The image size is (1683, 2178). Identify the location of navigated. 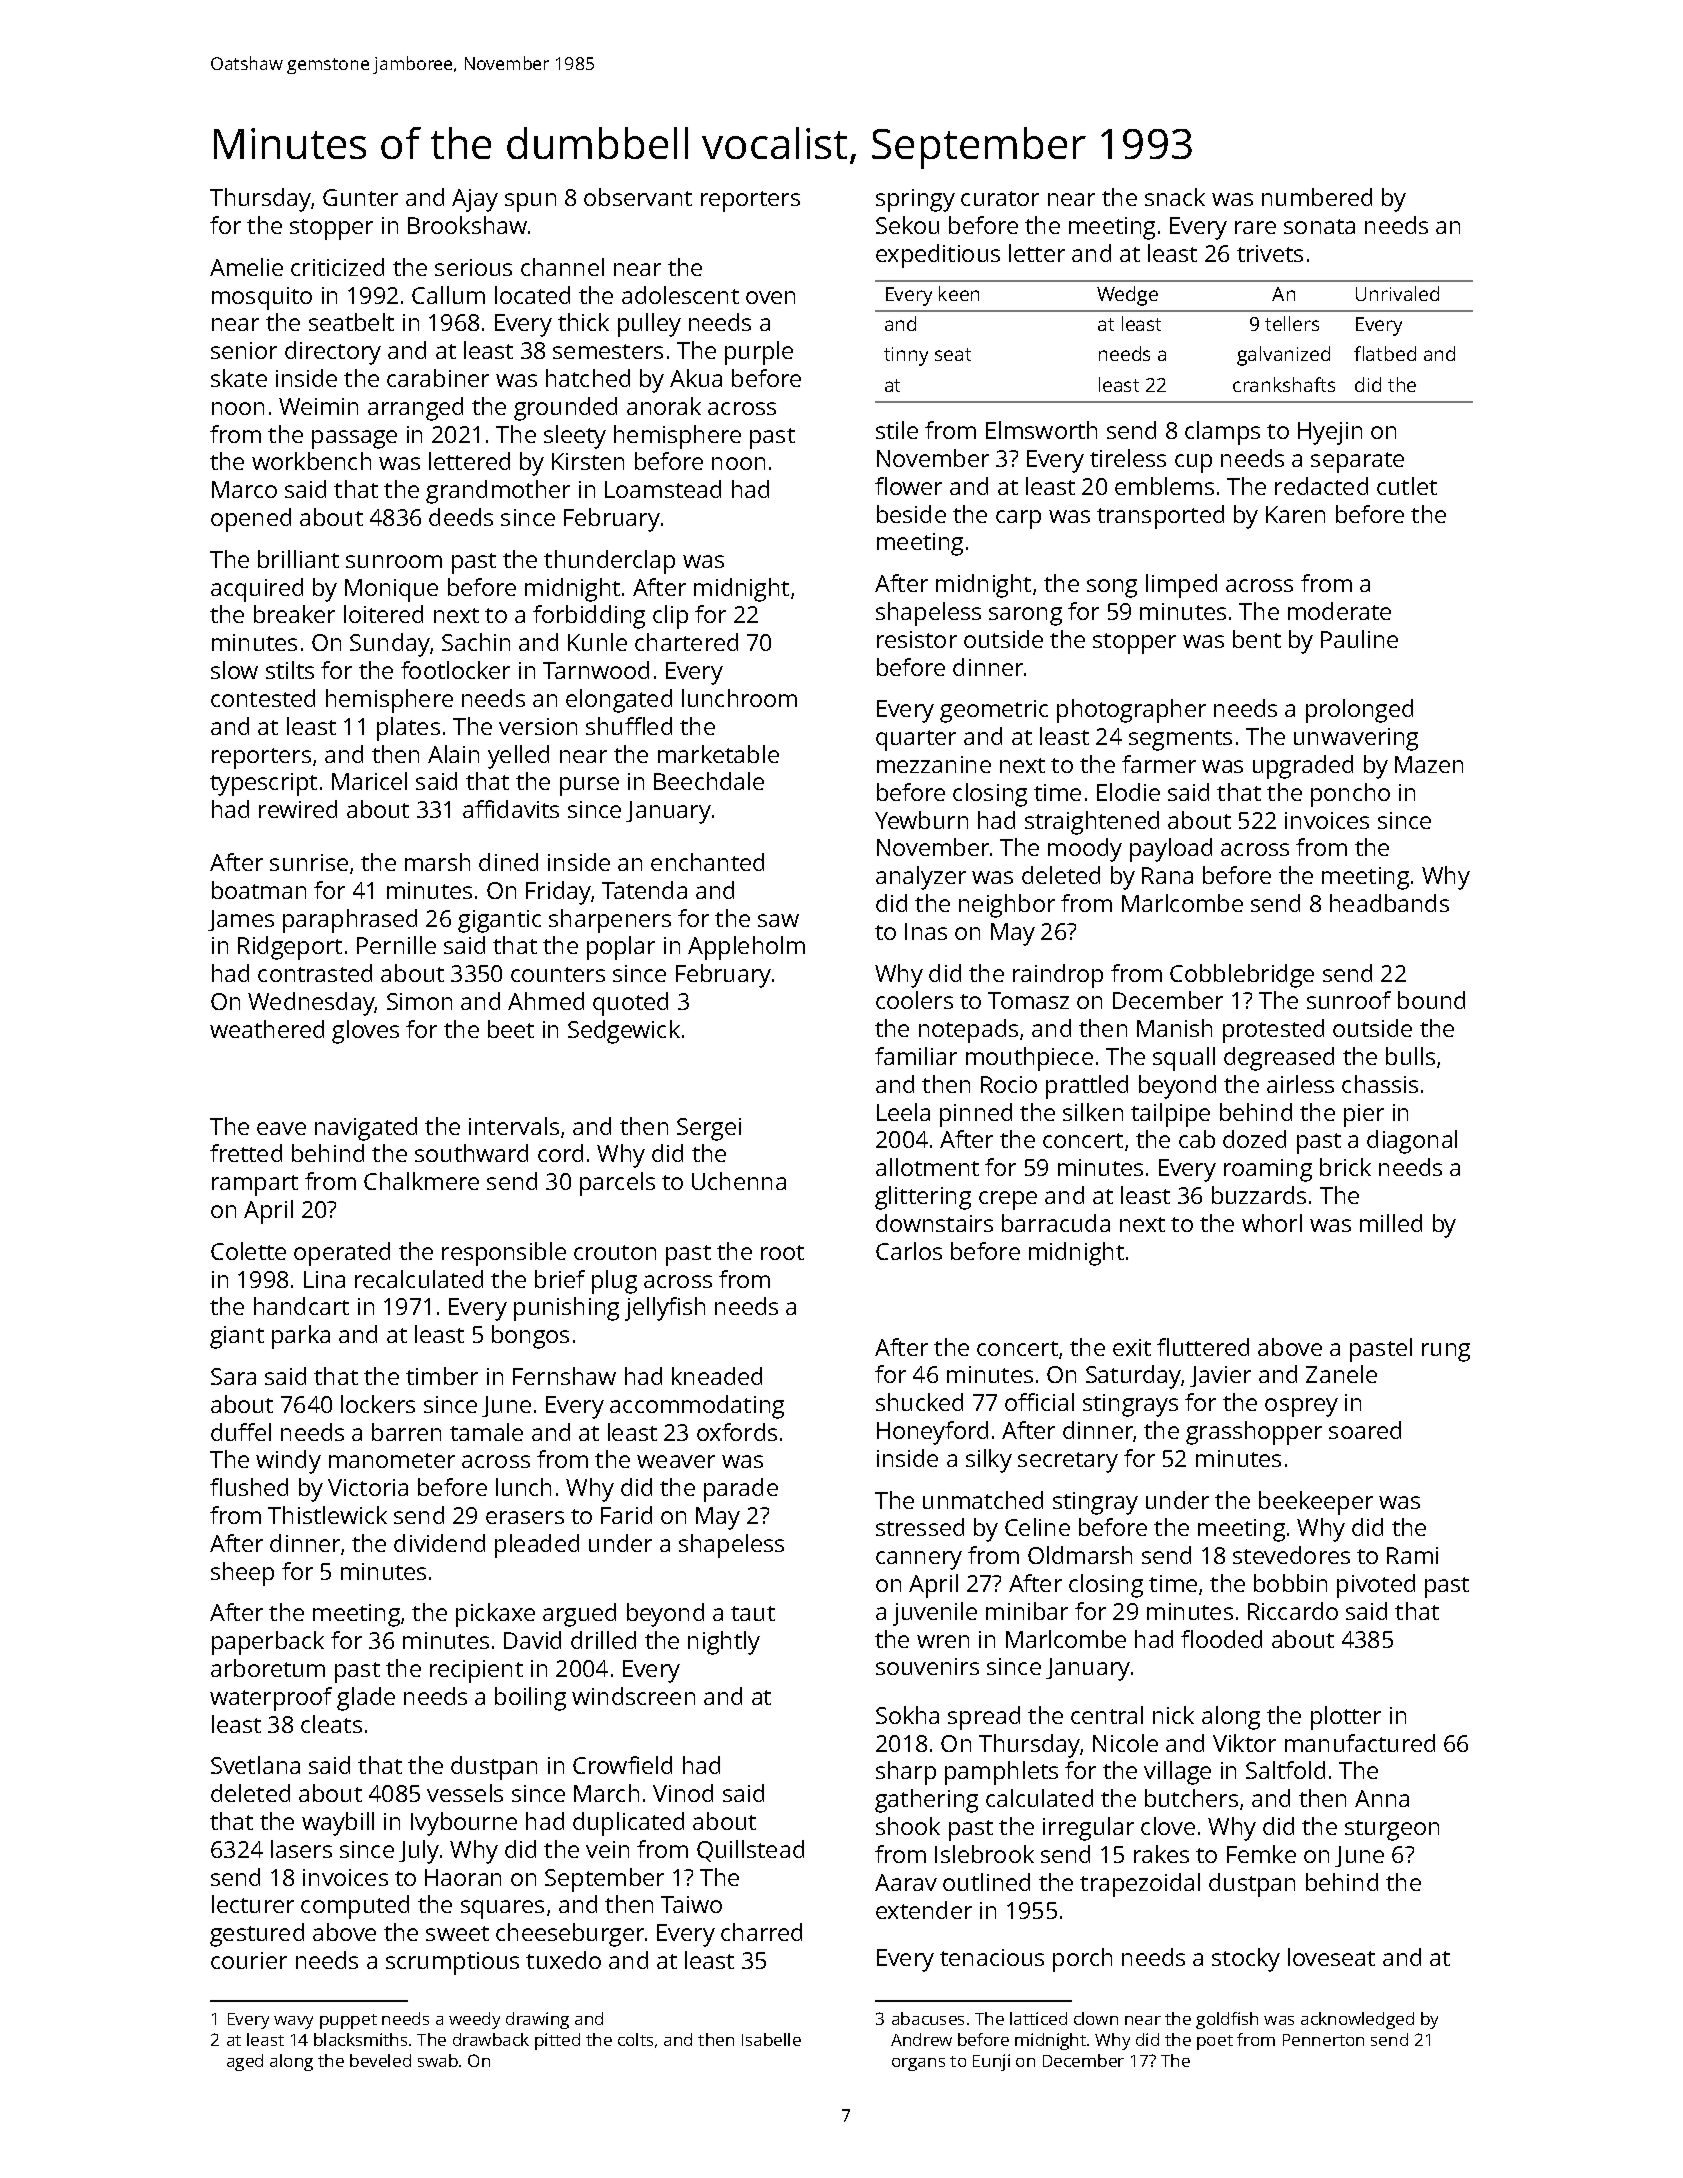
(366, 1129).
